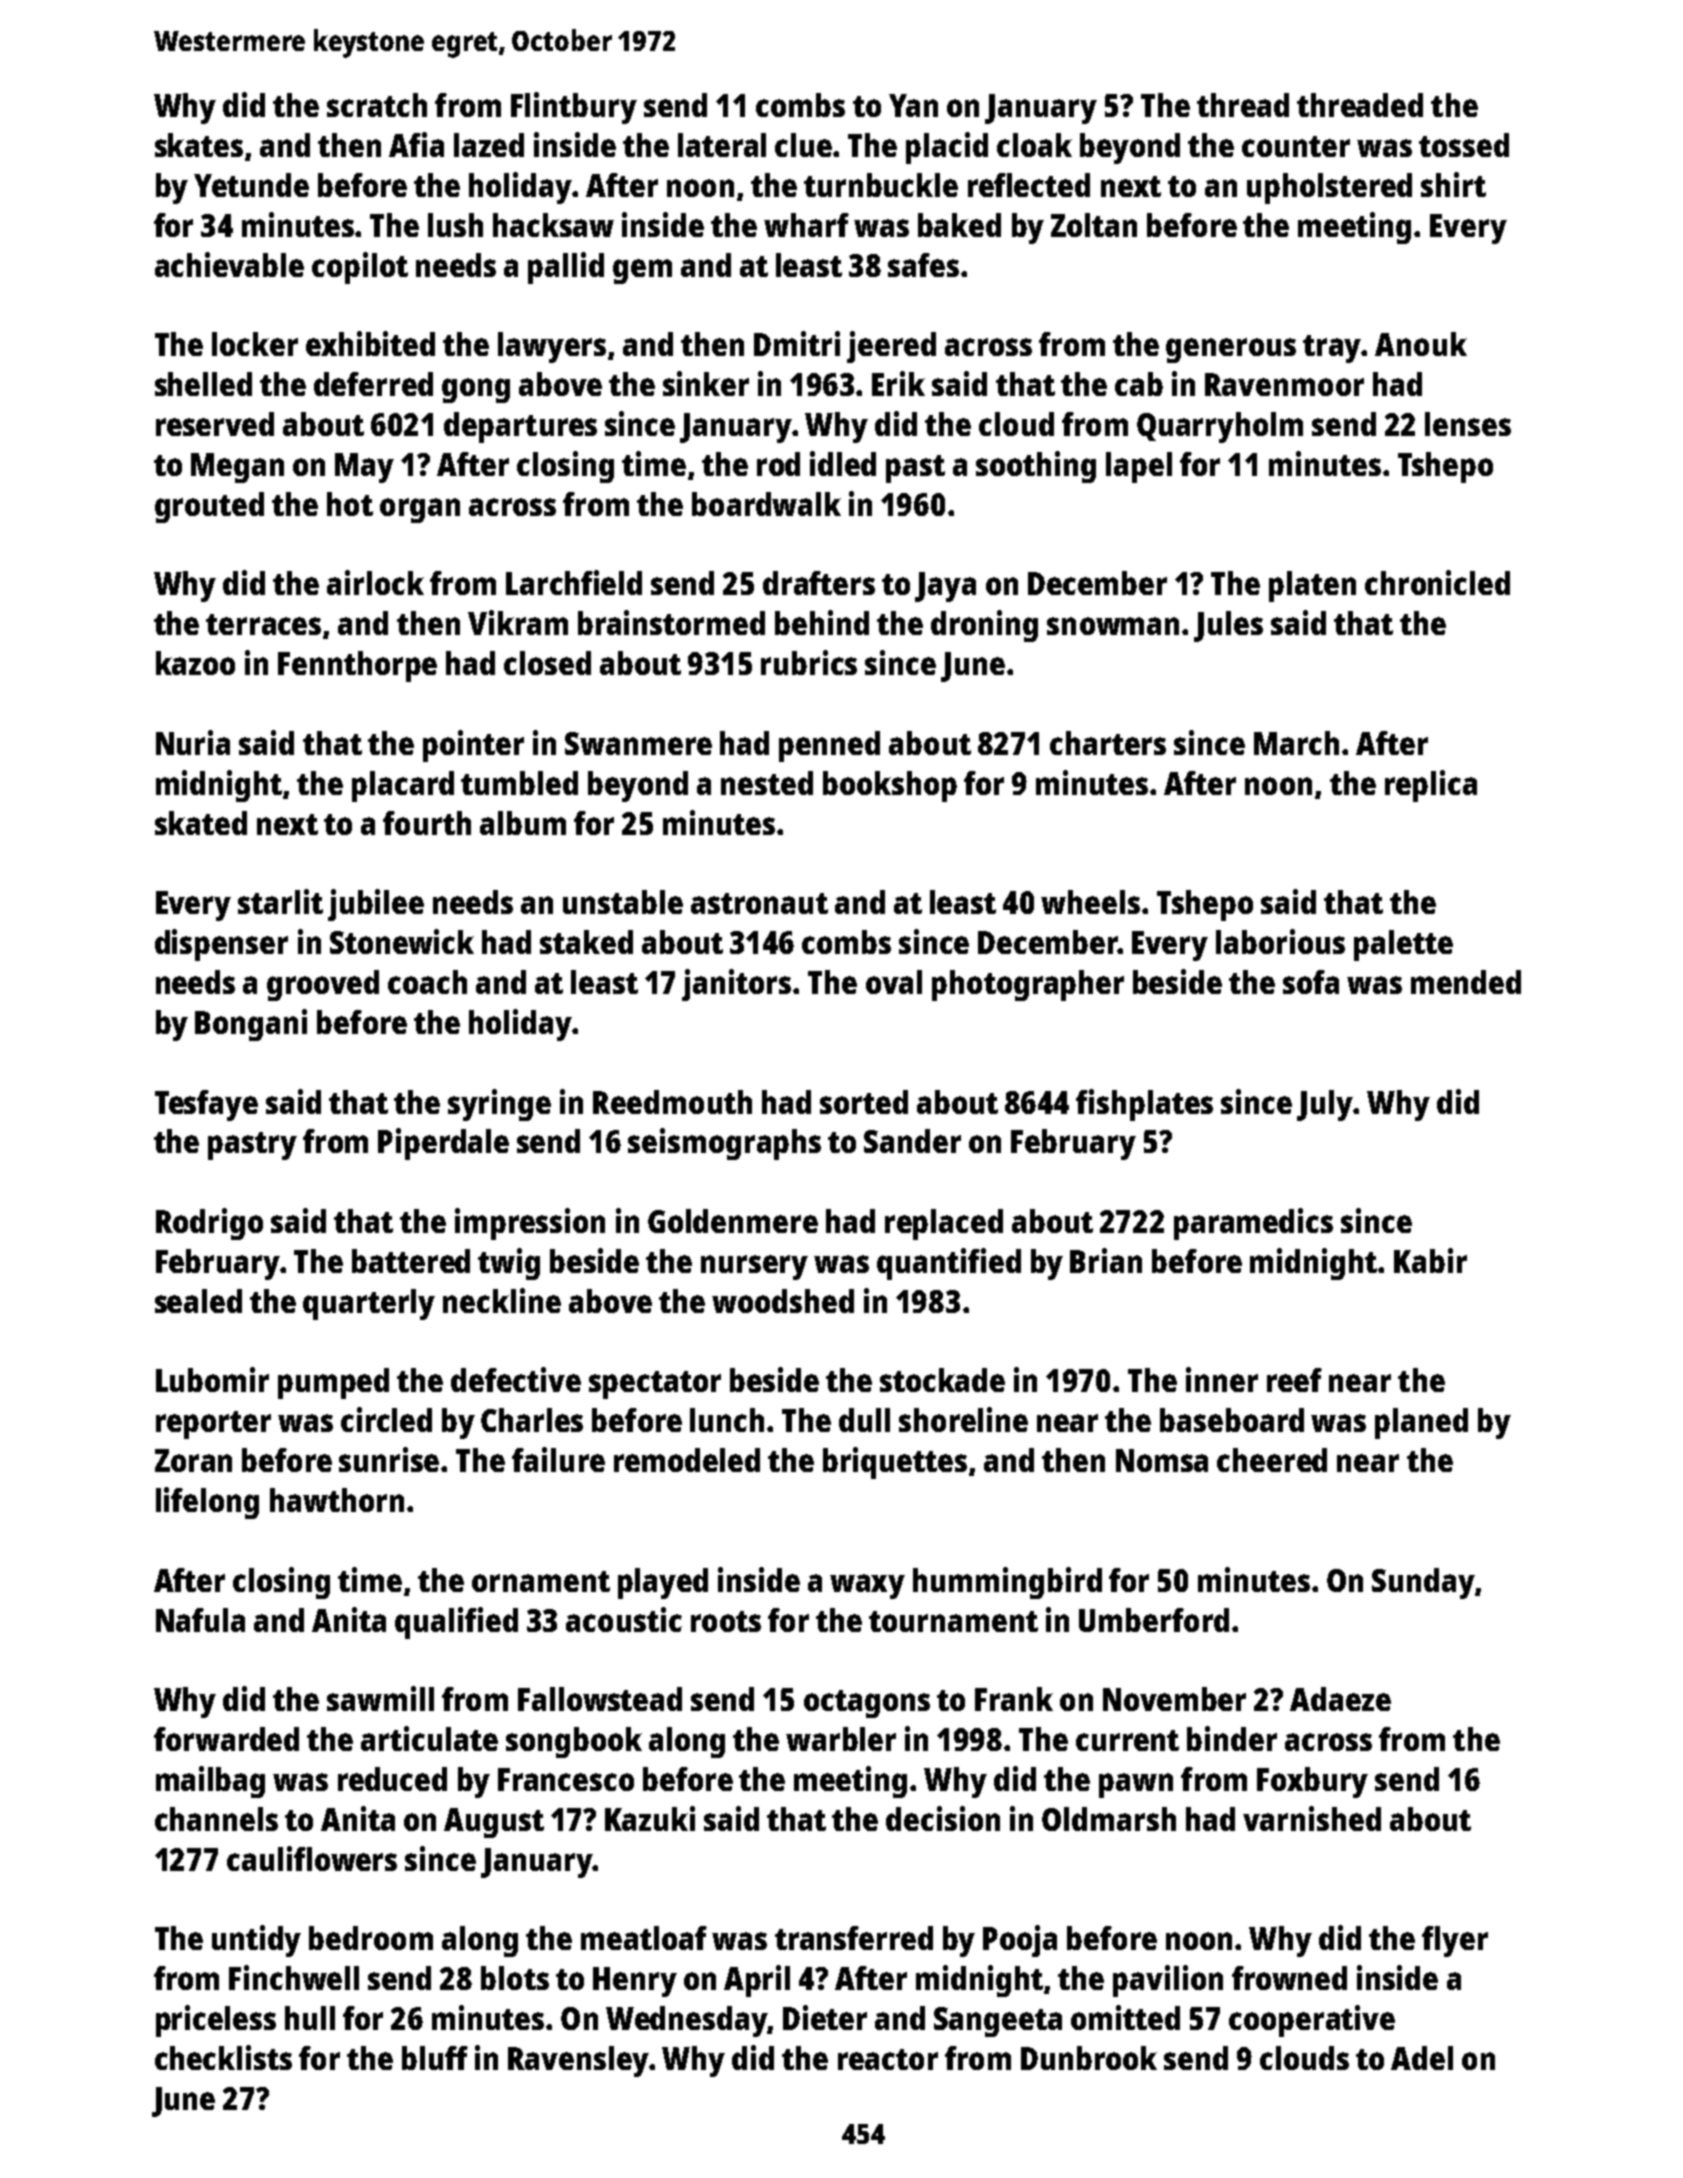 This image has height=2178, width=1683. What do you see at coordinates (912, 1141) in the image?
I see `Sander` at bounding box center [912, 1141].
